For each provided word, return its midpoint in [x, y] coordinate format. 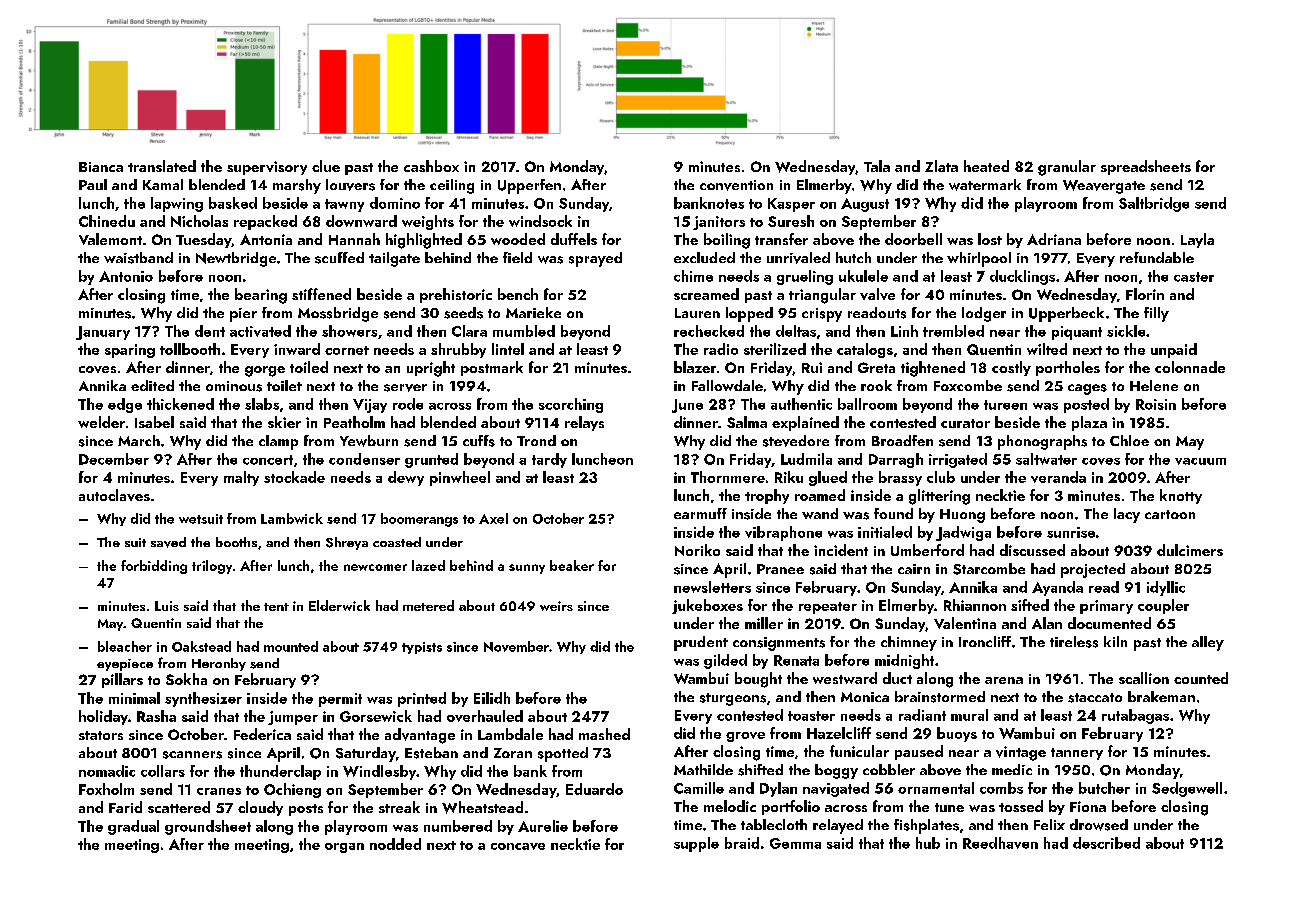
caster [1194, 277]
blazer [695, 367]
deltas [796, 331]
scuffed [339, 258]
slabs [262, 404]
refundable [1157, 257]
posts [306, 810]
